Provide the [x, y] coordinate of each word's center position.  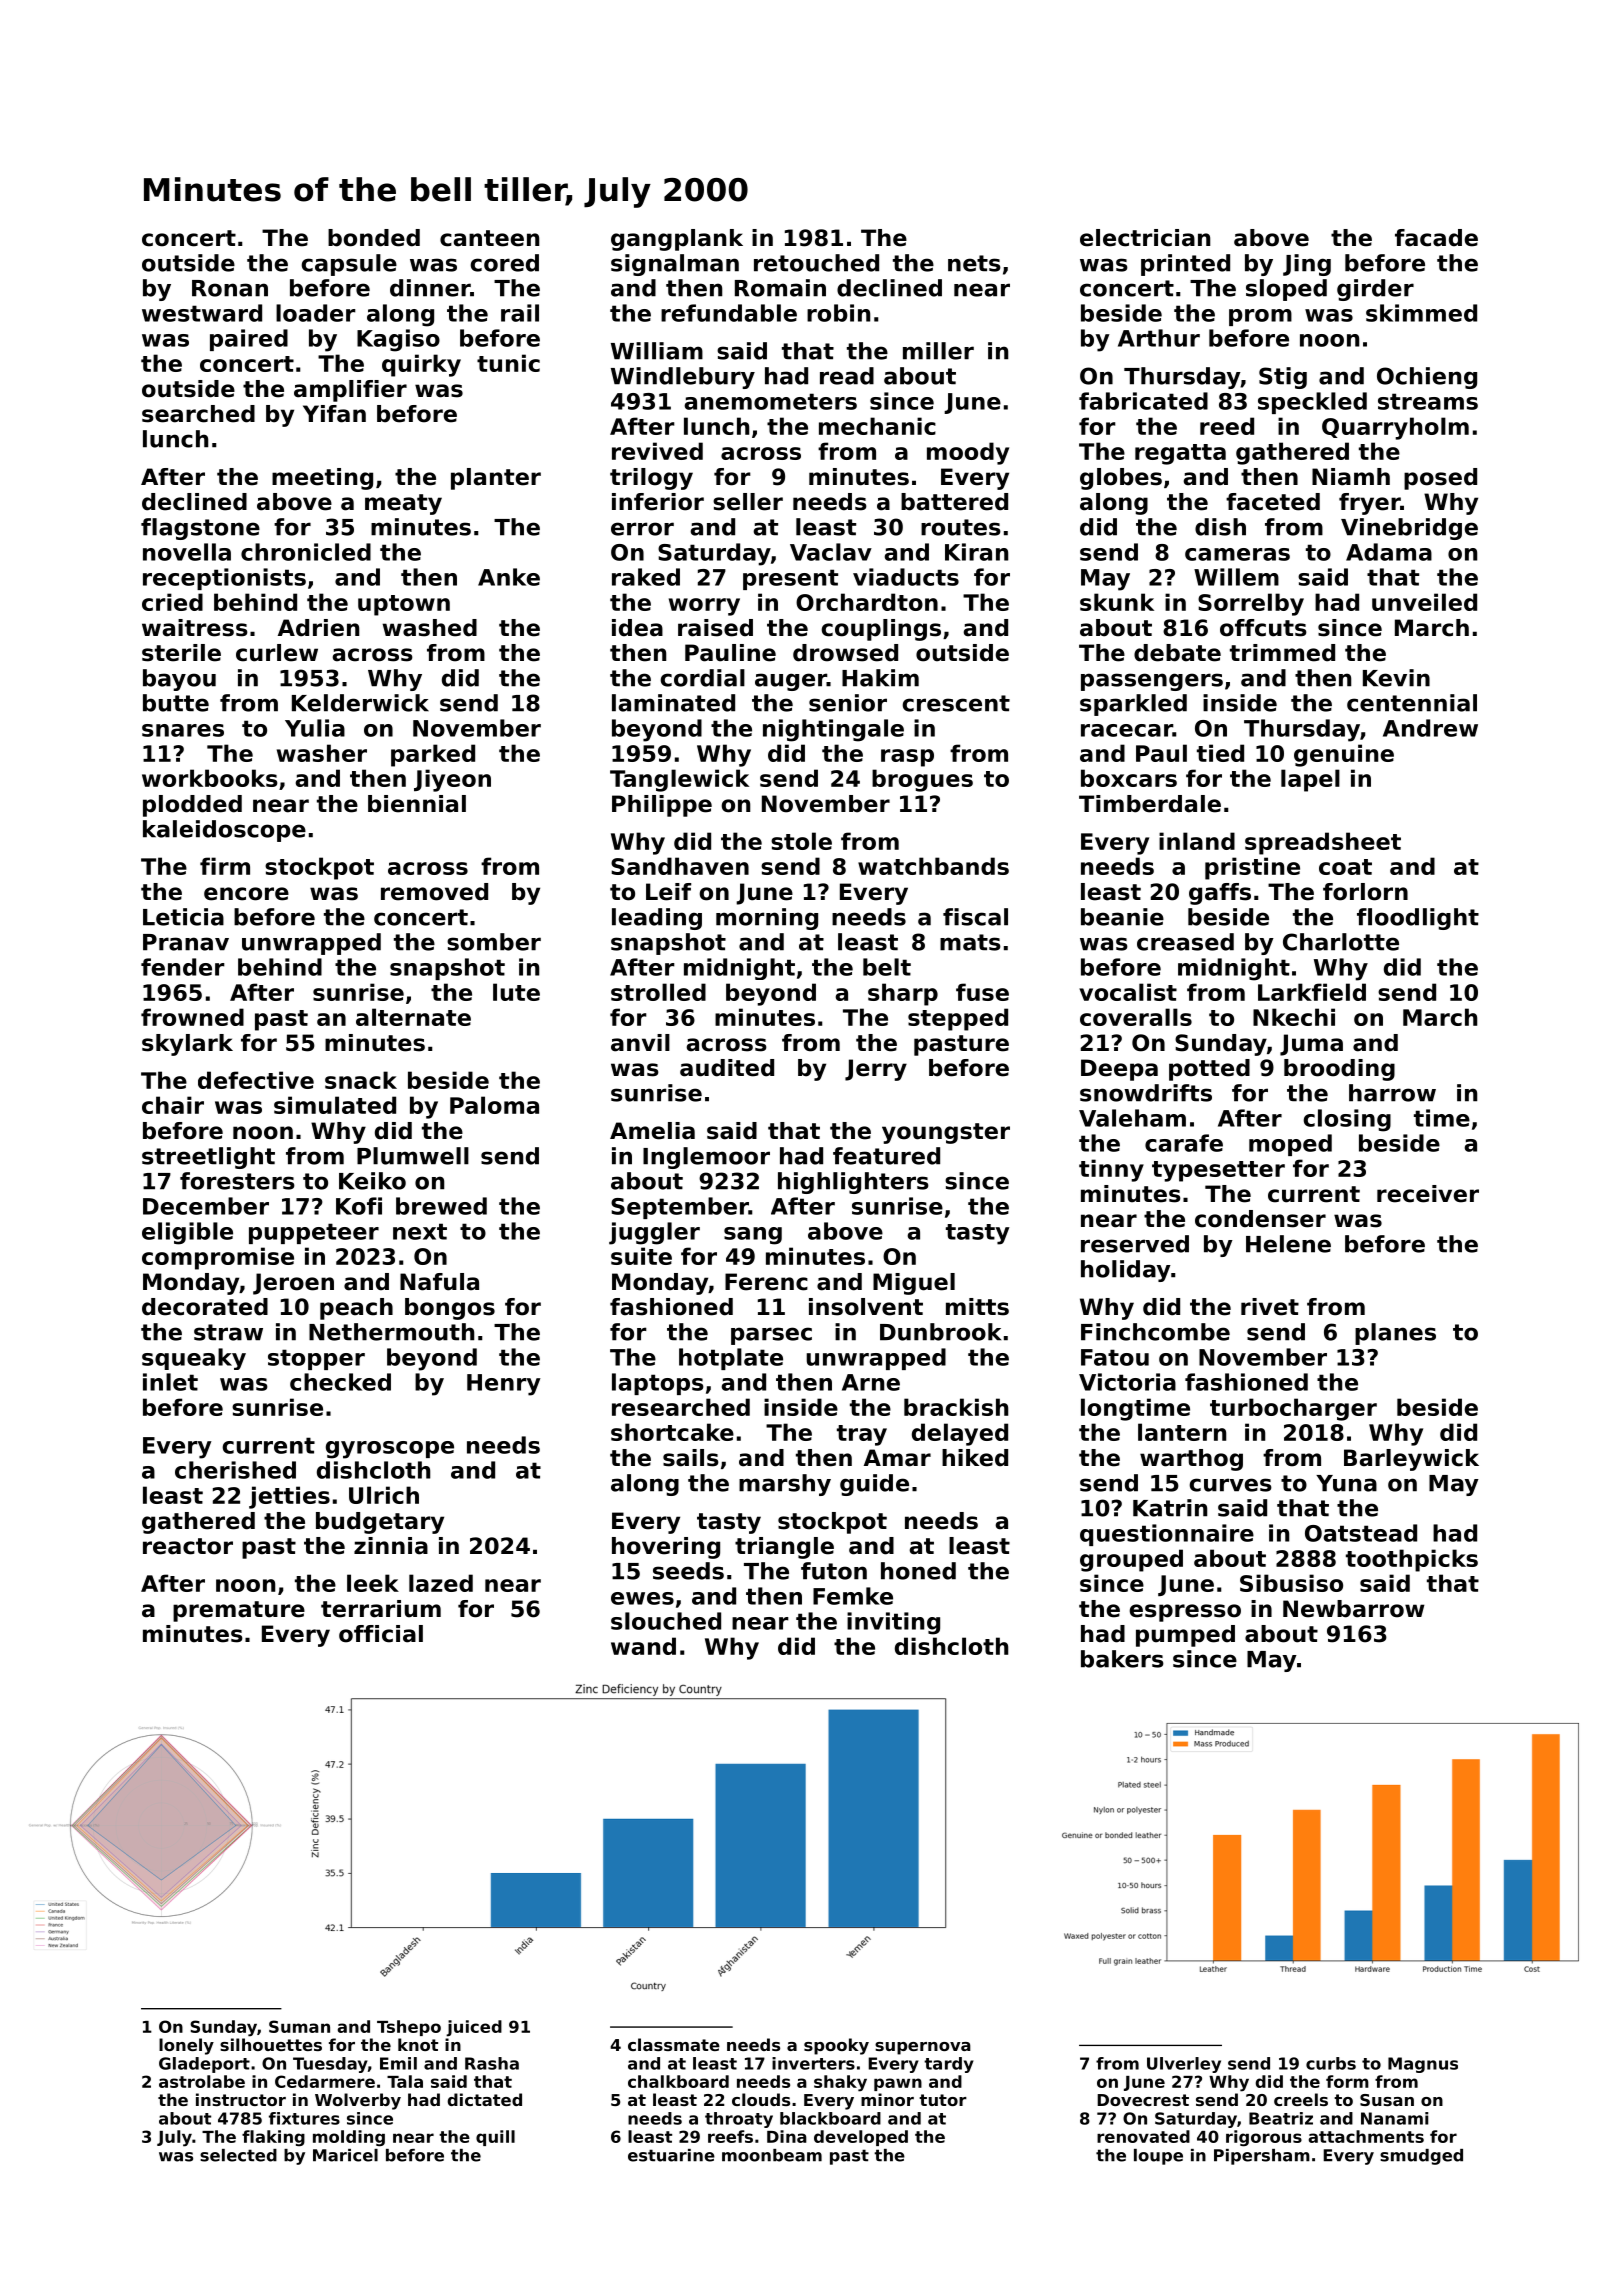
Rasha [492, 2063]
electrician [1145, 238]
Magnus [1423, 2065]
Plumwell [413, 1156]
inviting [893, 1623]
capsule [349, 265]
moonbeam [772, 2155]
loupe [1158, 2157]
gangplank [677, 240]
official [381, 1634]
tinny [1111, 1170]
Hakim [880, 678]
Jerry [876, 1070]
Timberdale [1150, 804]
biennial [417, 804]
